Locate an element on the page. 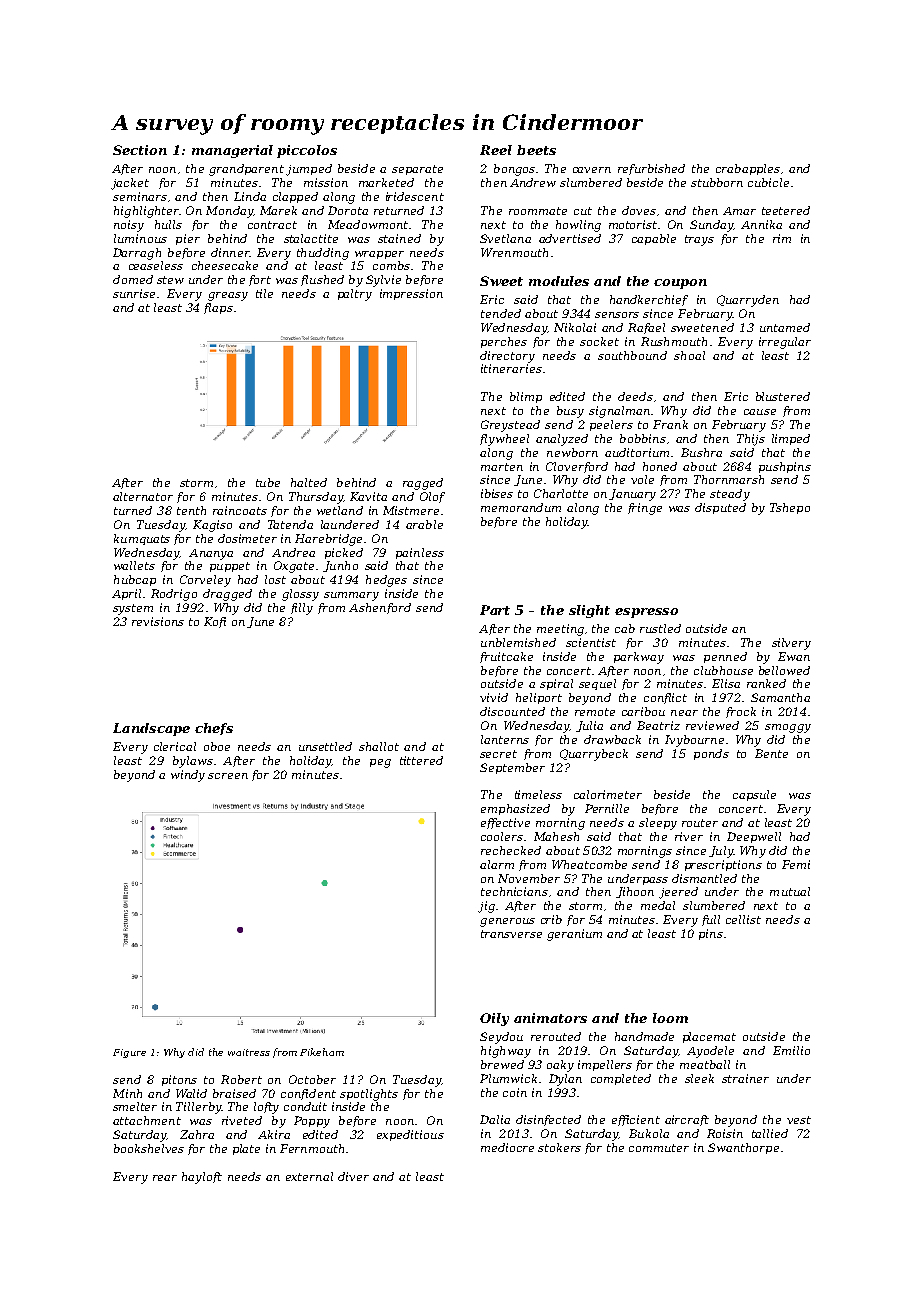 The height and width of the document is (1308, 924). irregular is located at coordinates (785, 343).
